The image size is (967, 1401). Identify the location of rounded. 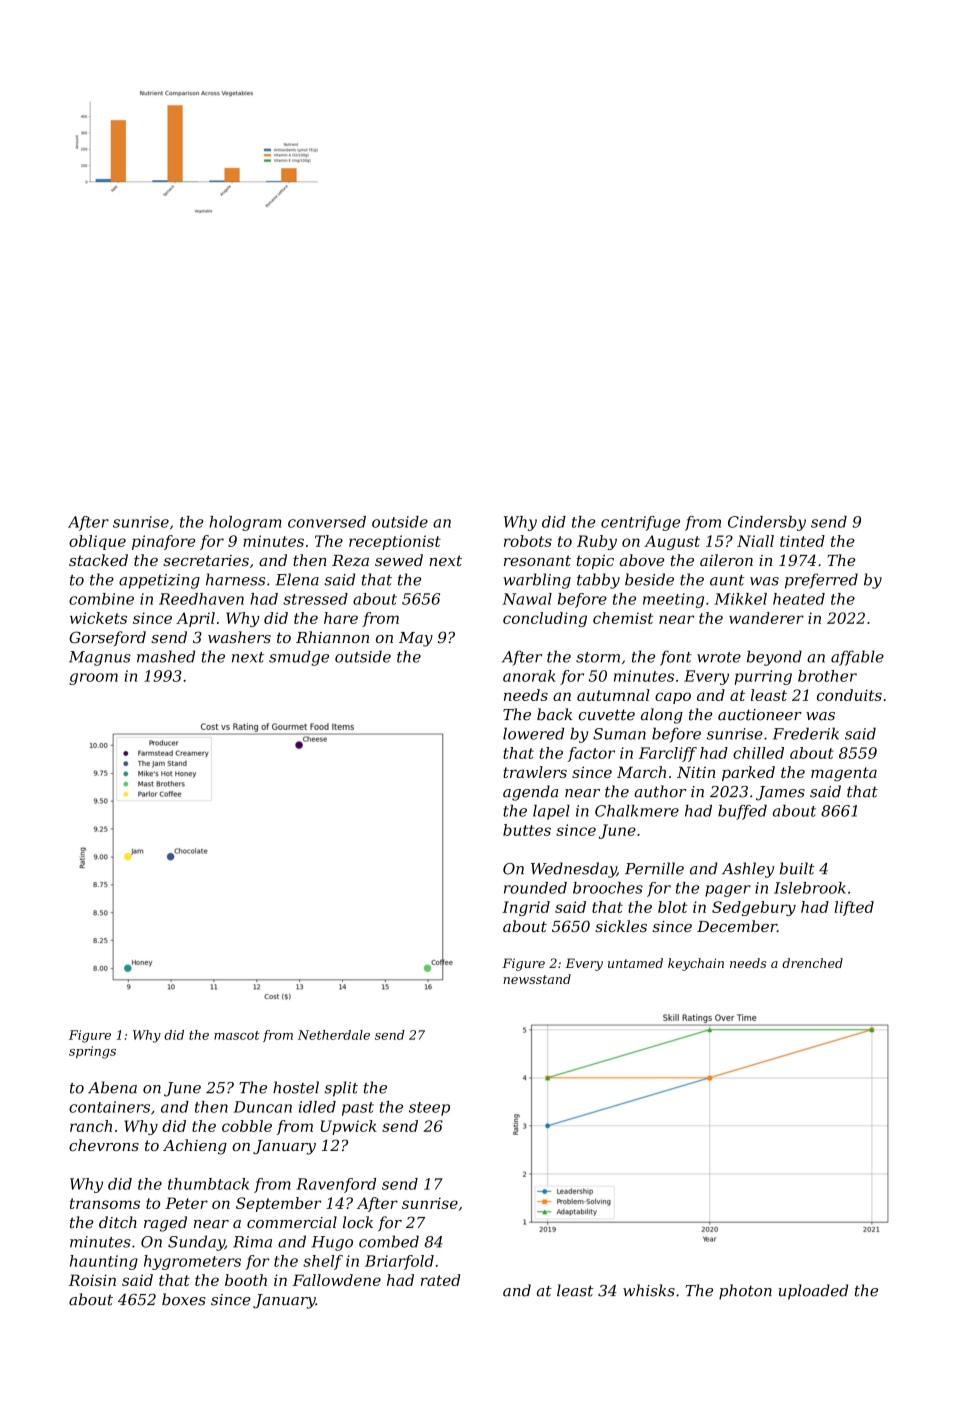
(535, 888).
